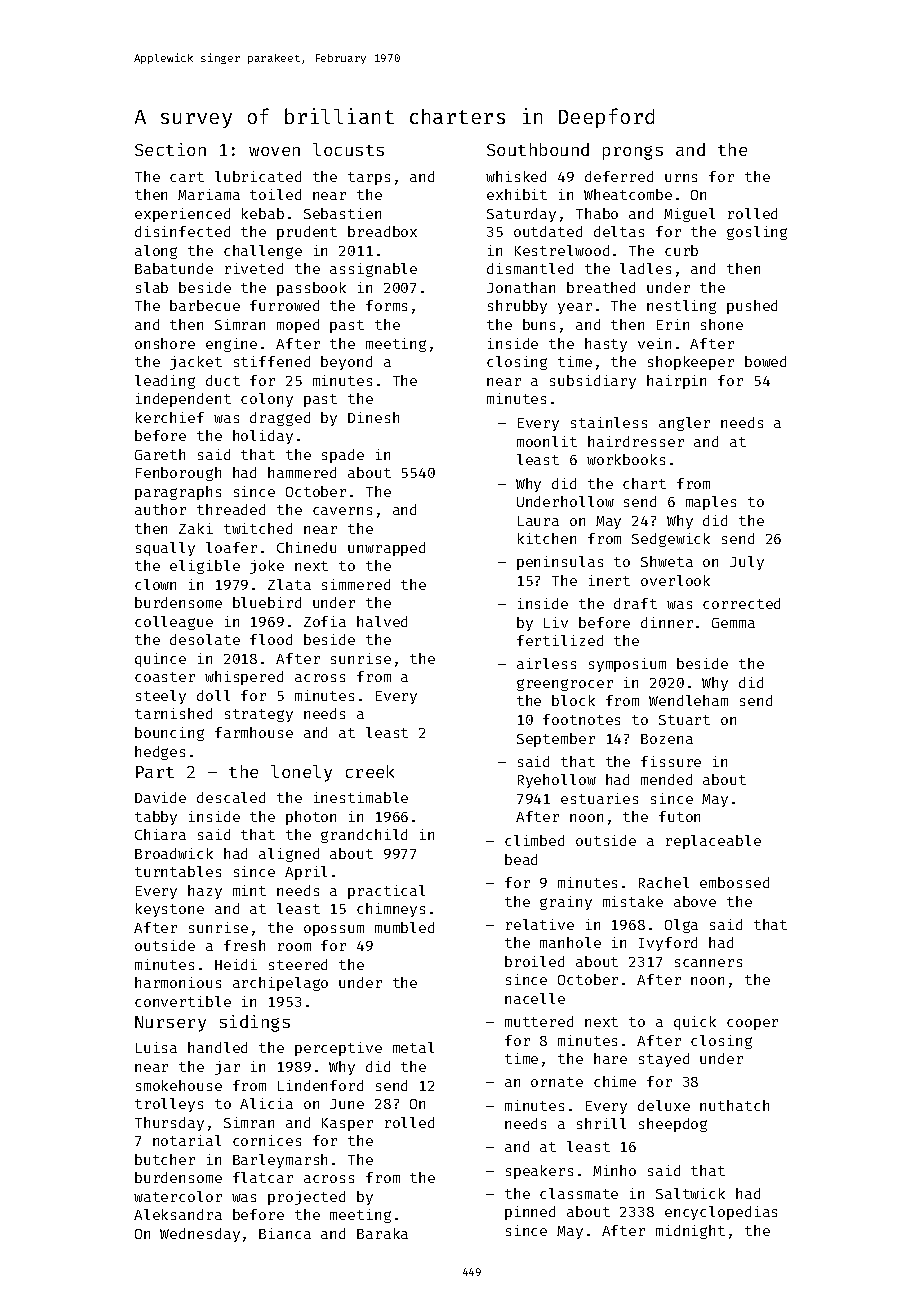  Describe the element at coordinates (752, 307) in the screenshot. I see `pushed` at that location.
